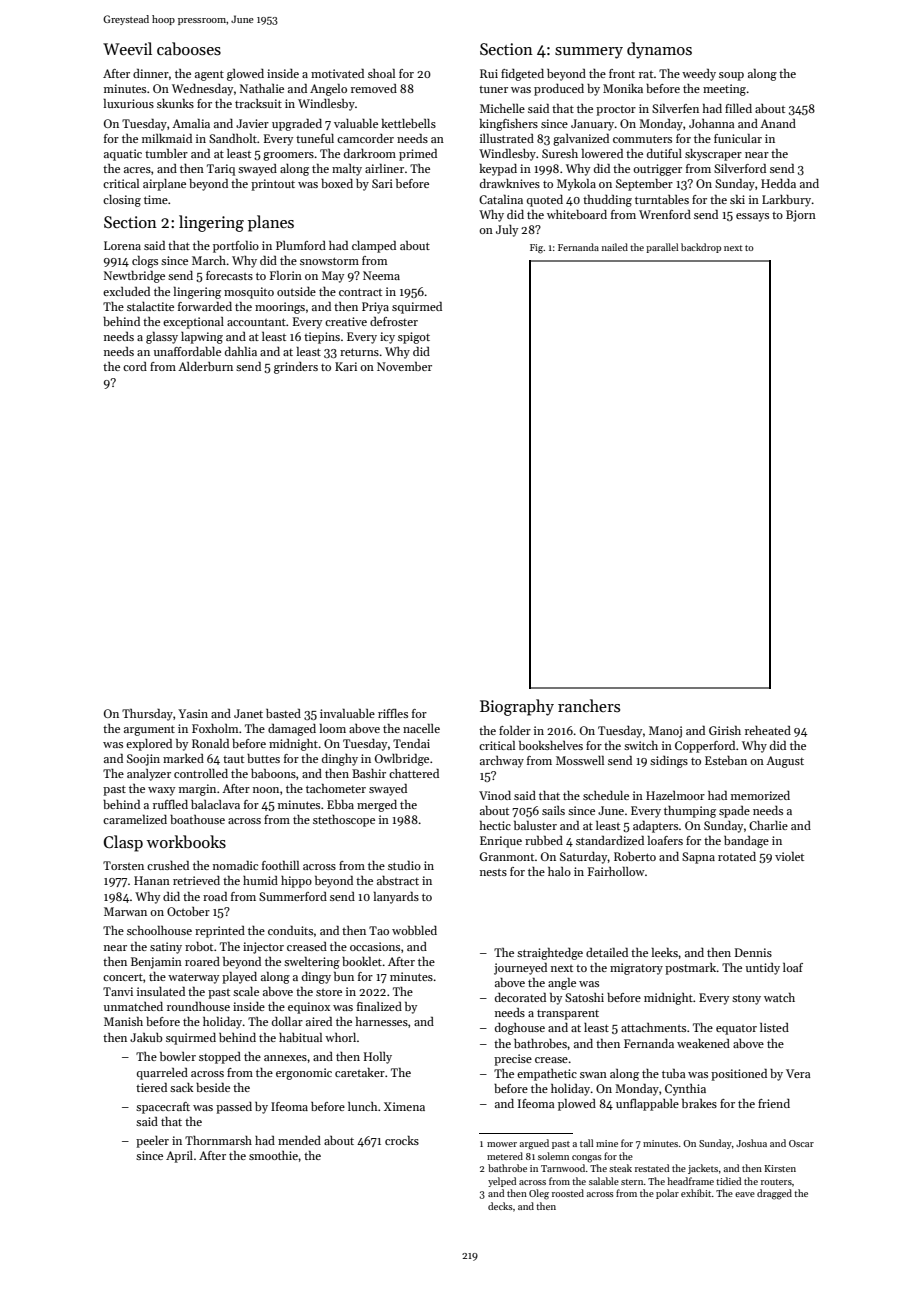 This screenshot has height=1308, width=924. What do you see at coordinates (659, 50) in the screenshot?
I see `dynamos` at bounding box center [659, 50].
